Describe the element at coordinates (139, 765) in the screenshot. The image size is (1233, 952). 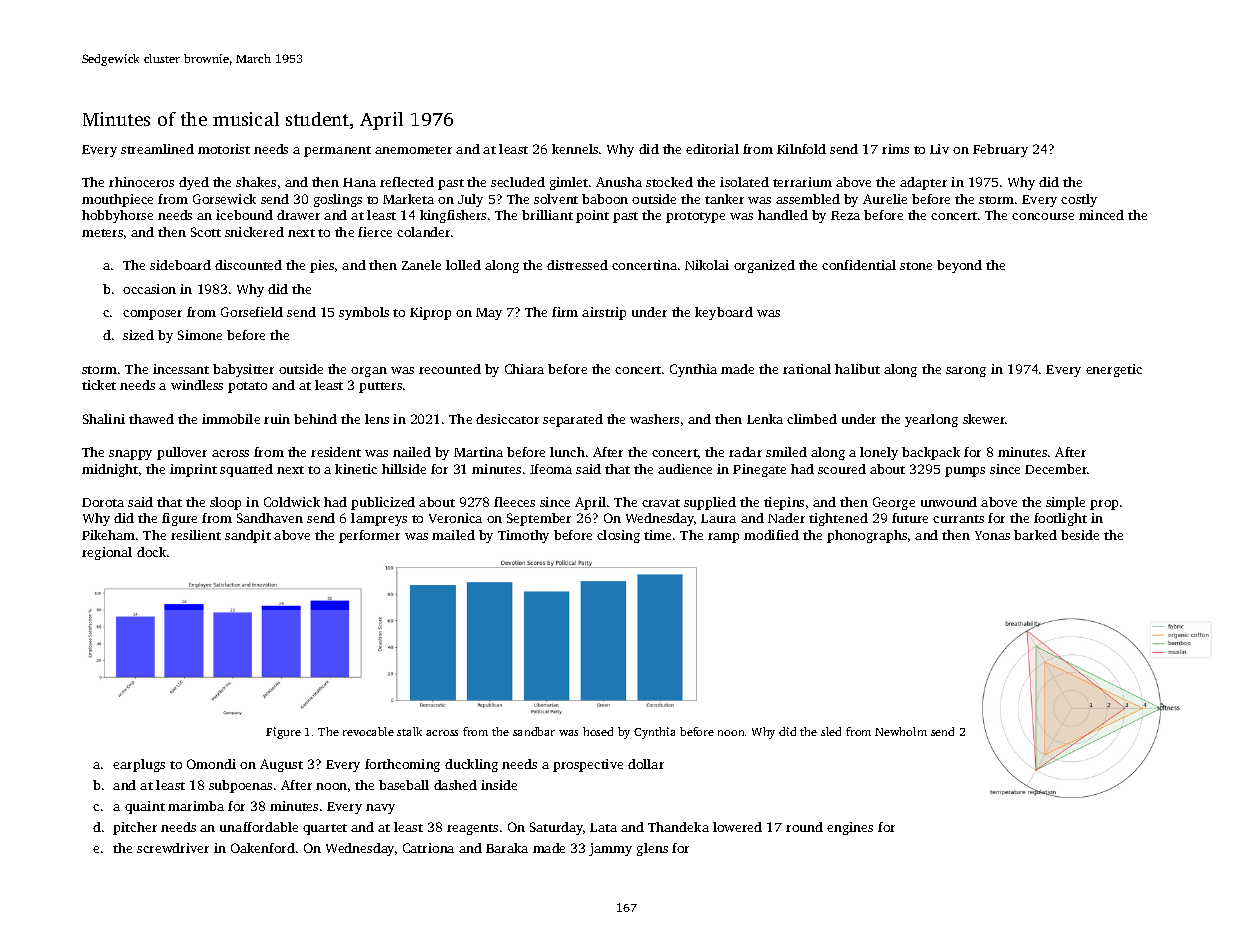
I see `earplugs` at that location.
